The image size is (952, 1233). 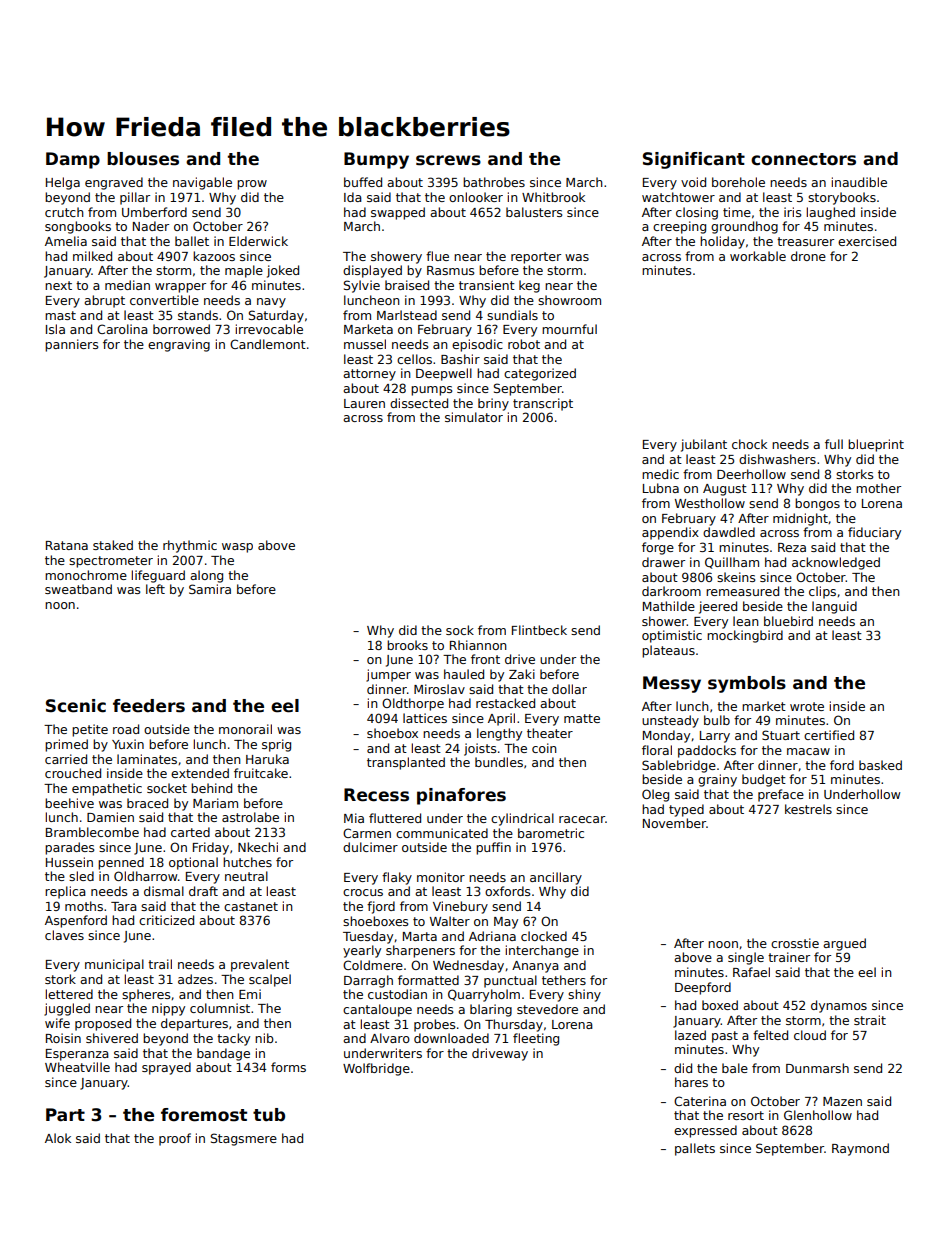 I want to click on screws, so click(x=448, y=160).
